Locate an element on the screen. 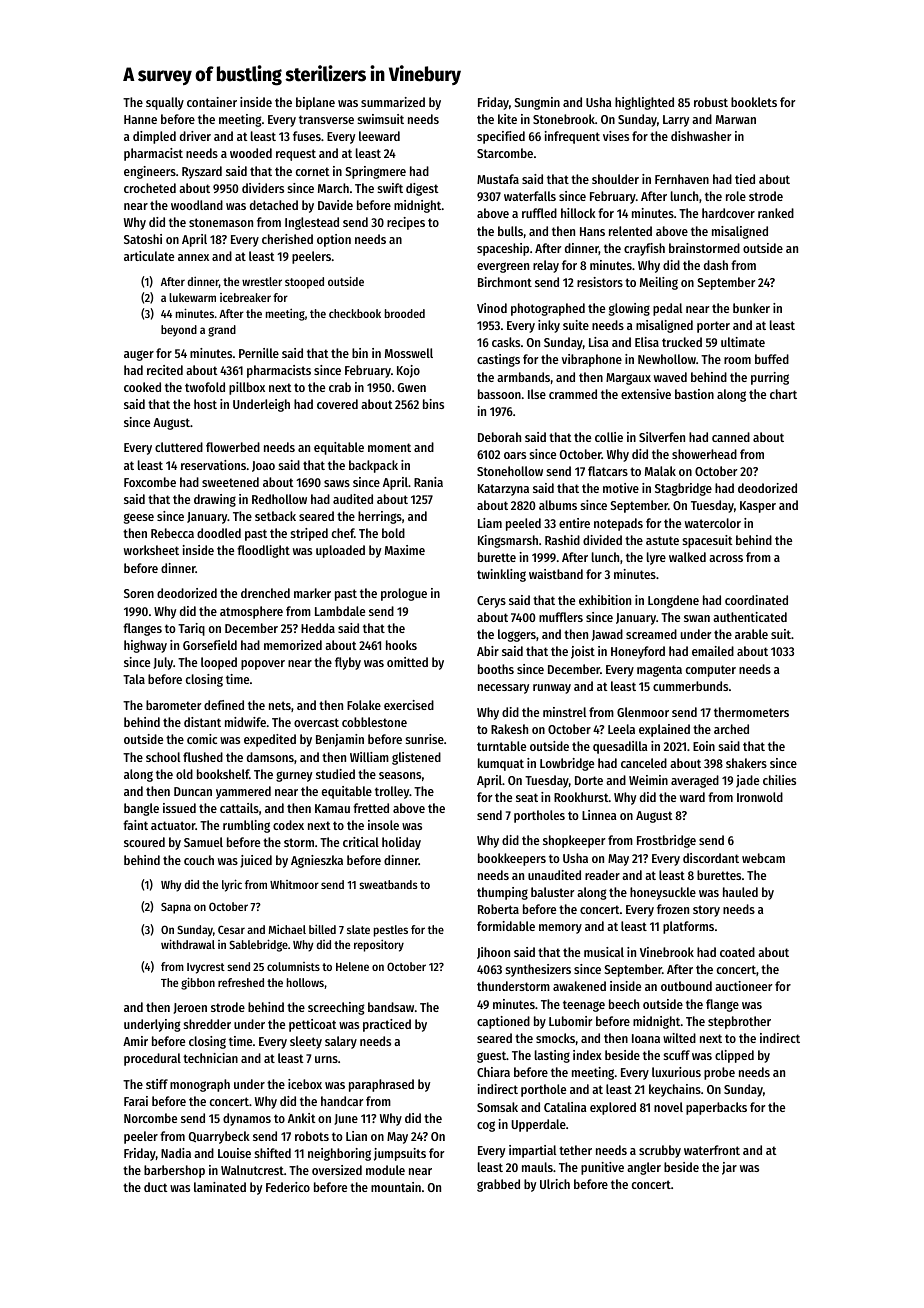  practiced is located at coordinates (387, 1025).
